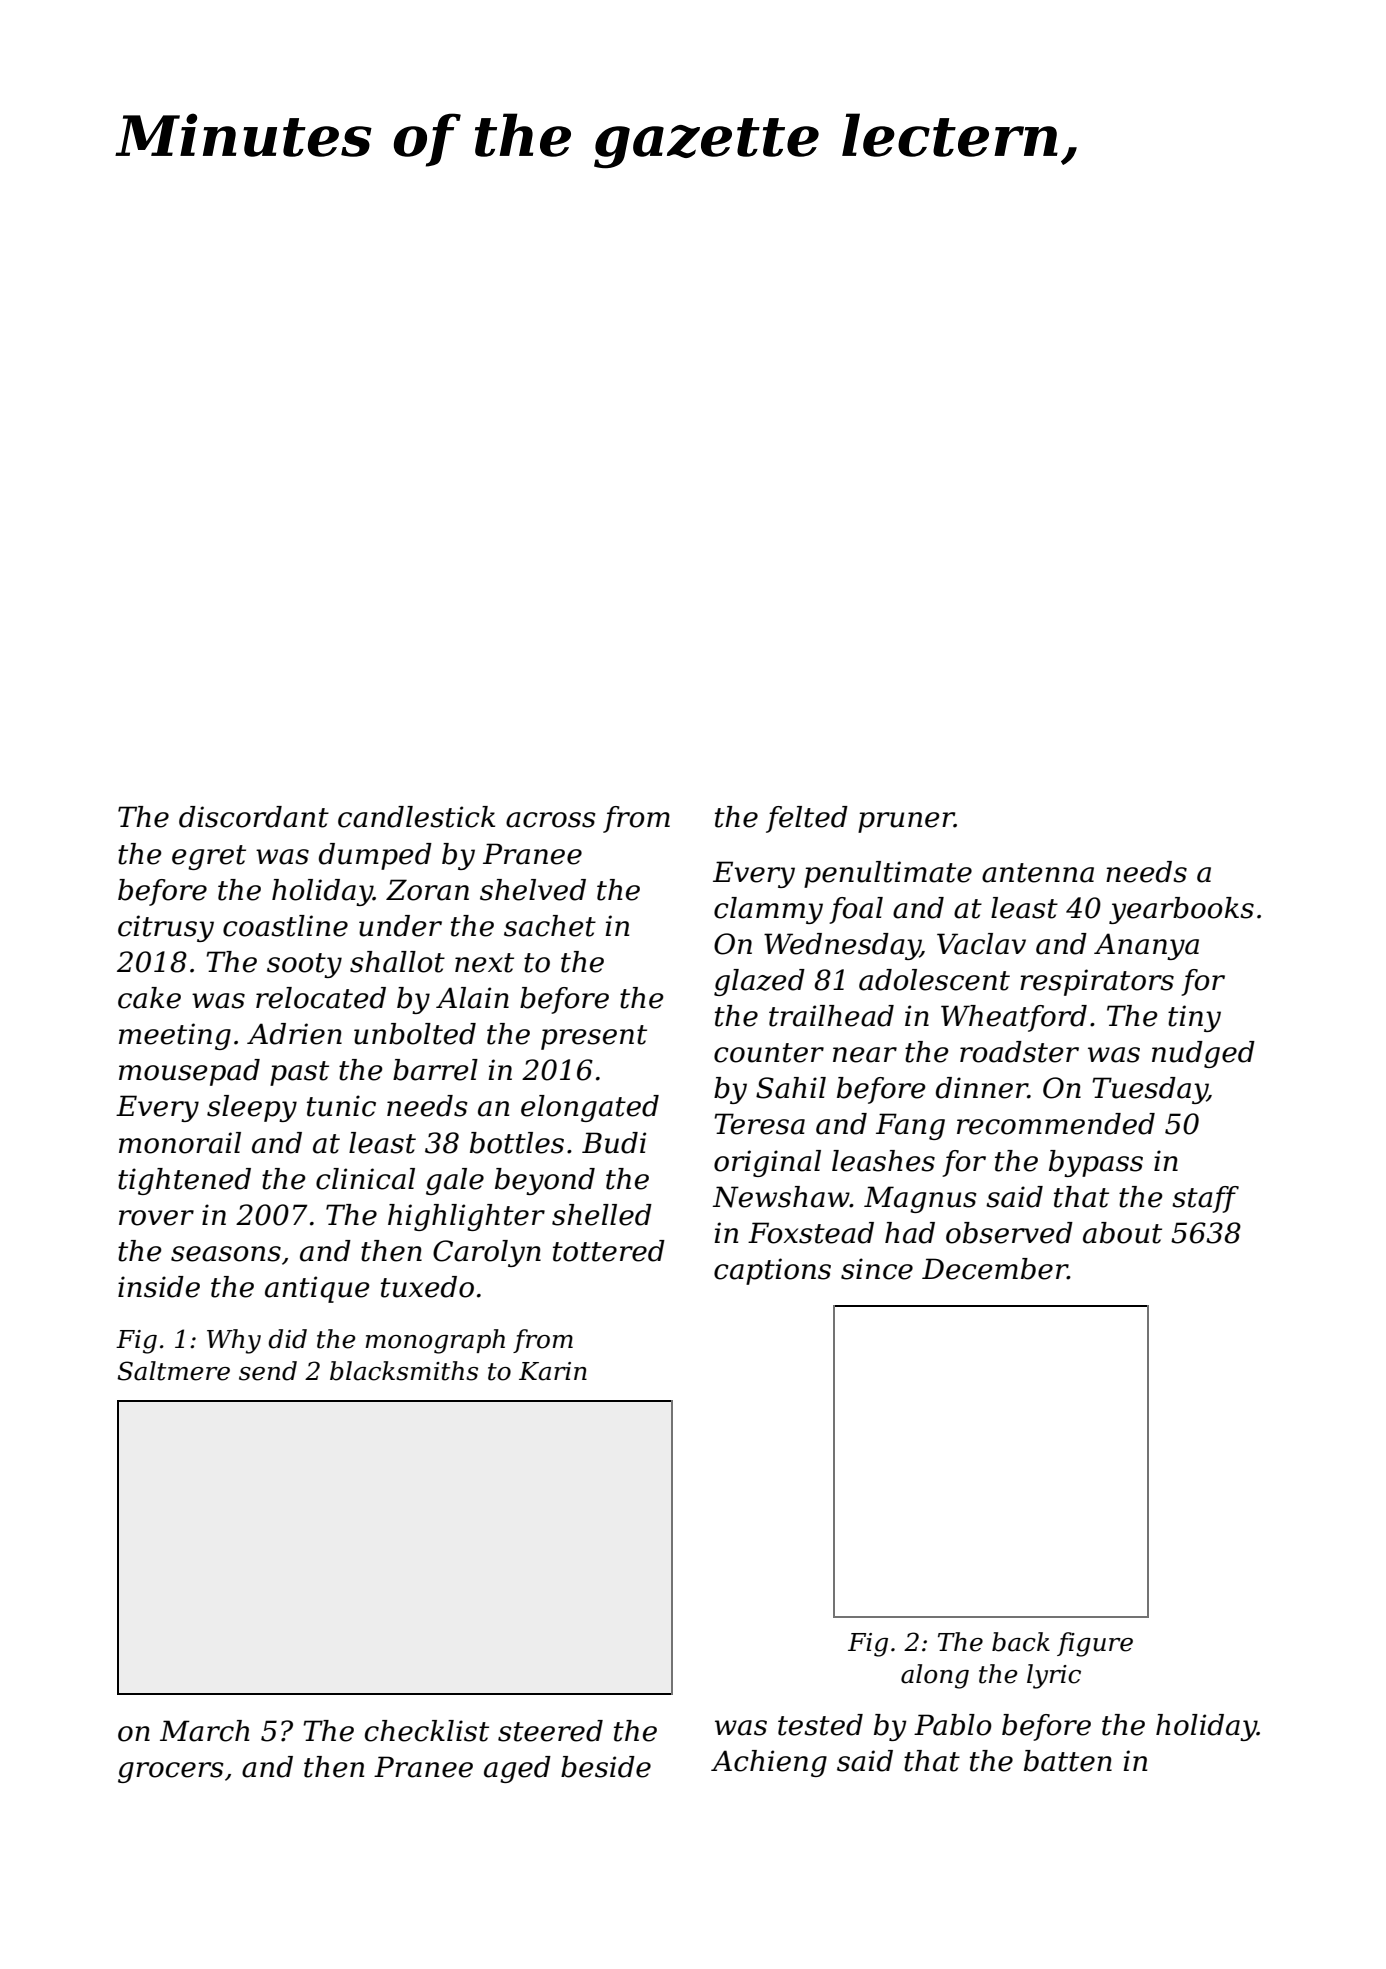  Describe the element at coordinates (614, 1143) in the screenshot. I see `Budi` at that location.
